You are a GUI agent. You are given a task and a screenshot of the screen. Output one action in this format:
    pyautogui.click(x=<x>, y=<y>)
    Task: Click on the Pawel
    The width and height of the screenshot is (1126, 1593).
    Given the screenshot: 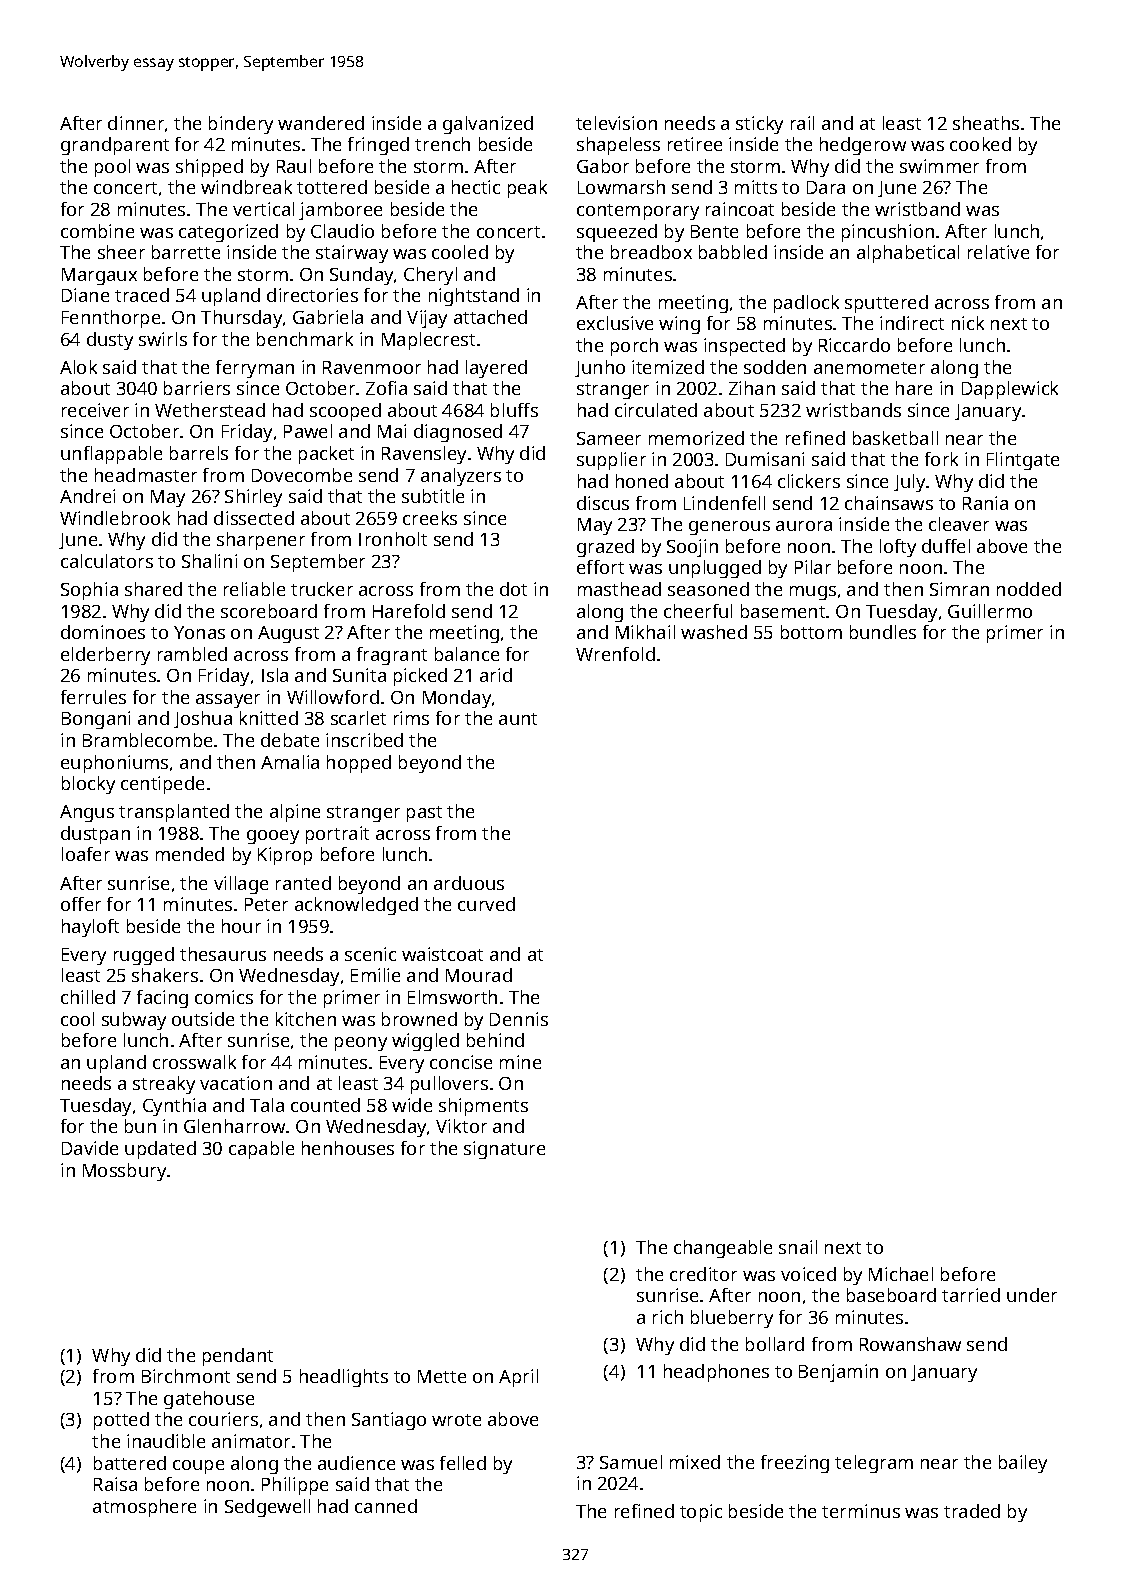 What is the action you would take?
    pyautogui.click(x=308, y=431)
